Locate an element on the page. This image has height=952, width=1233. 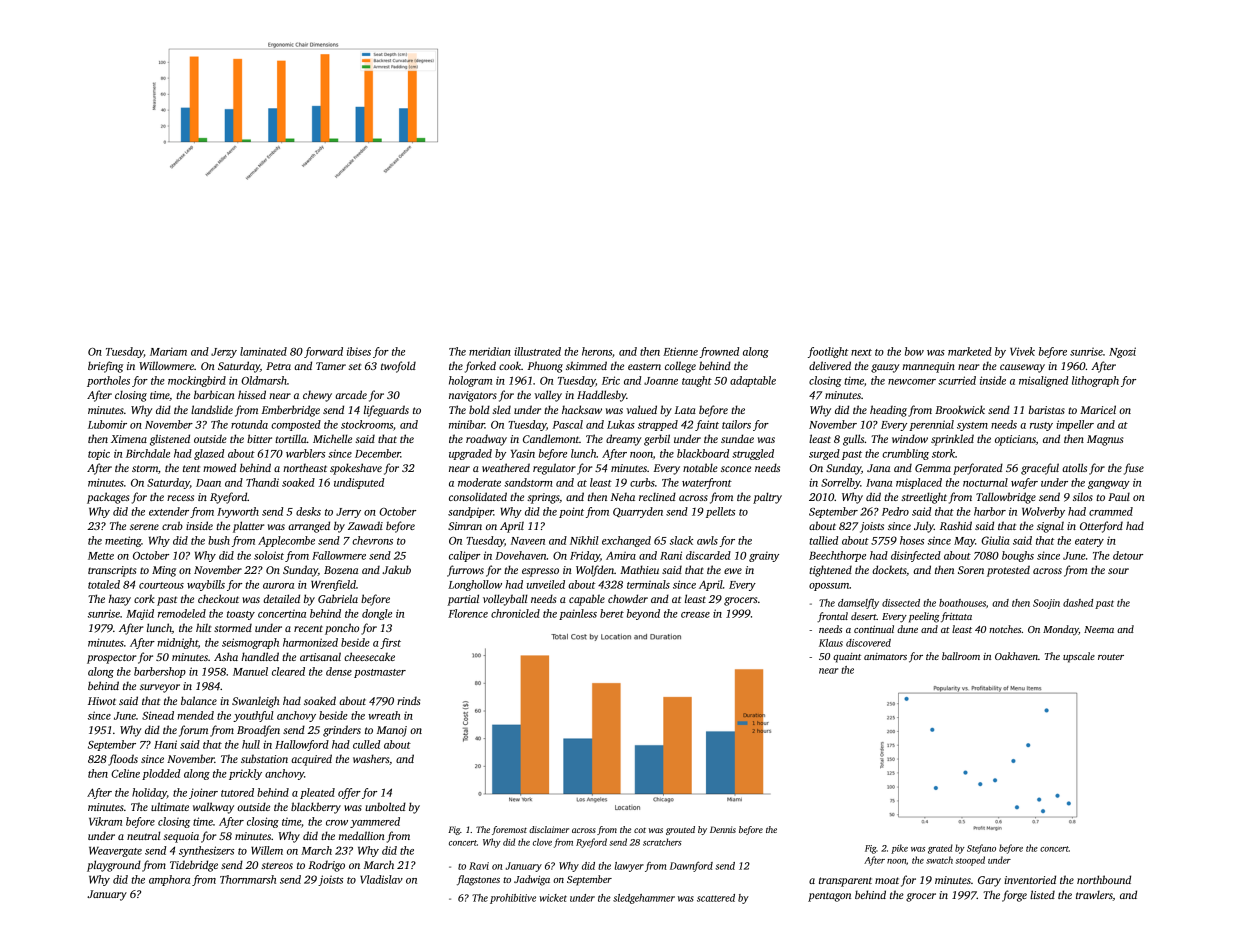
marketed is located at coordinates (970, 351).
